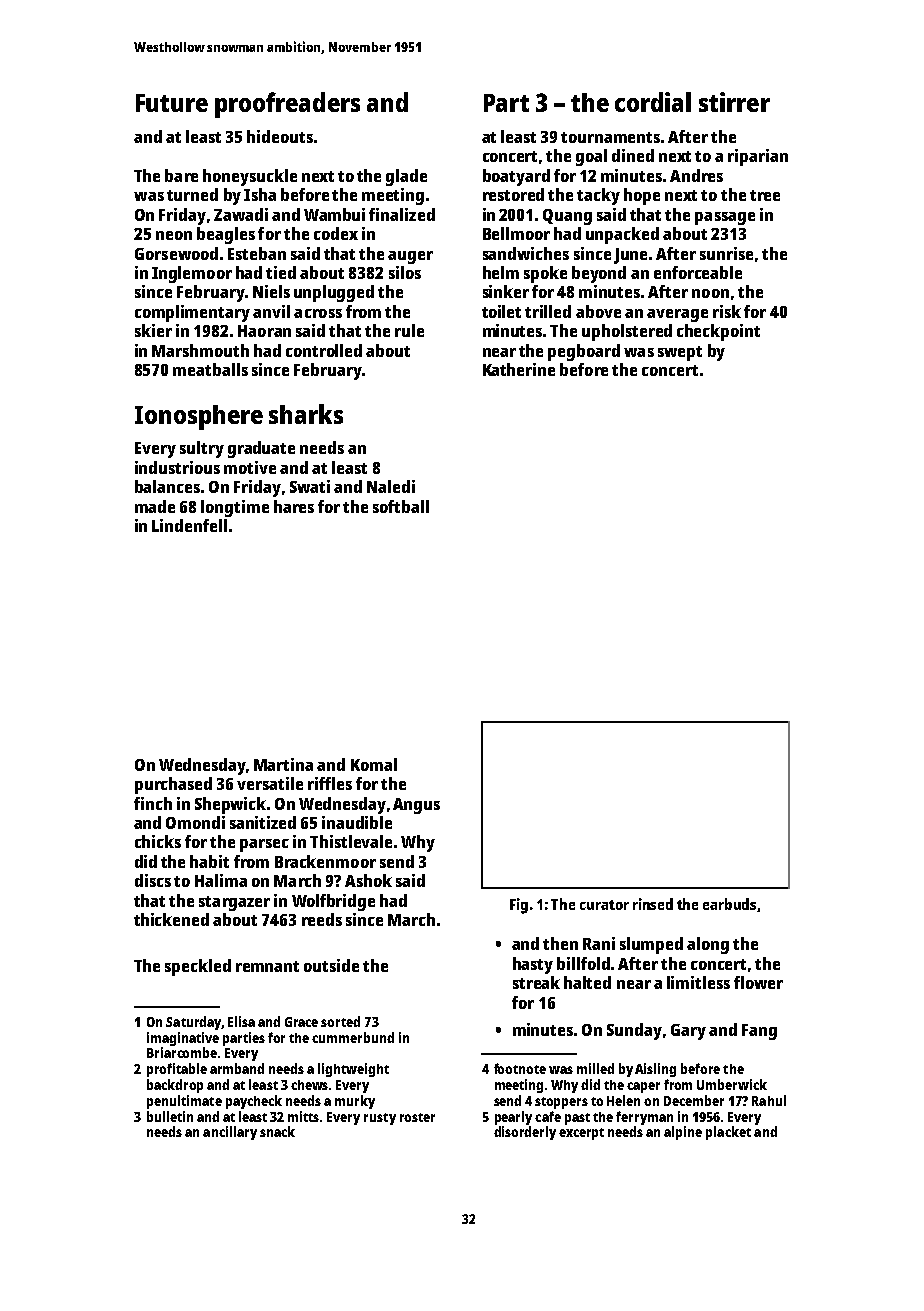 This image has width=924, height=1311. Describe the element at coordinates (758, 982) in the image. I see `flower` at that location.
